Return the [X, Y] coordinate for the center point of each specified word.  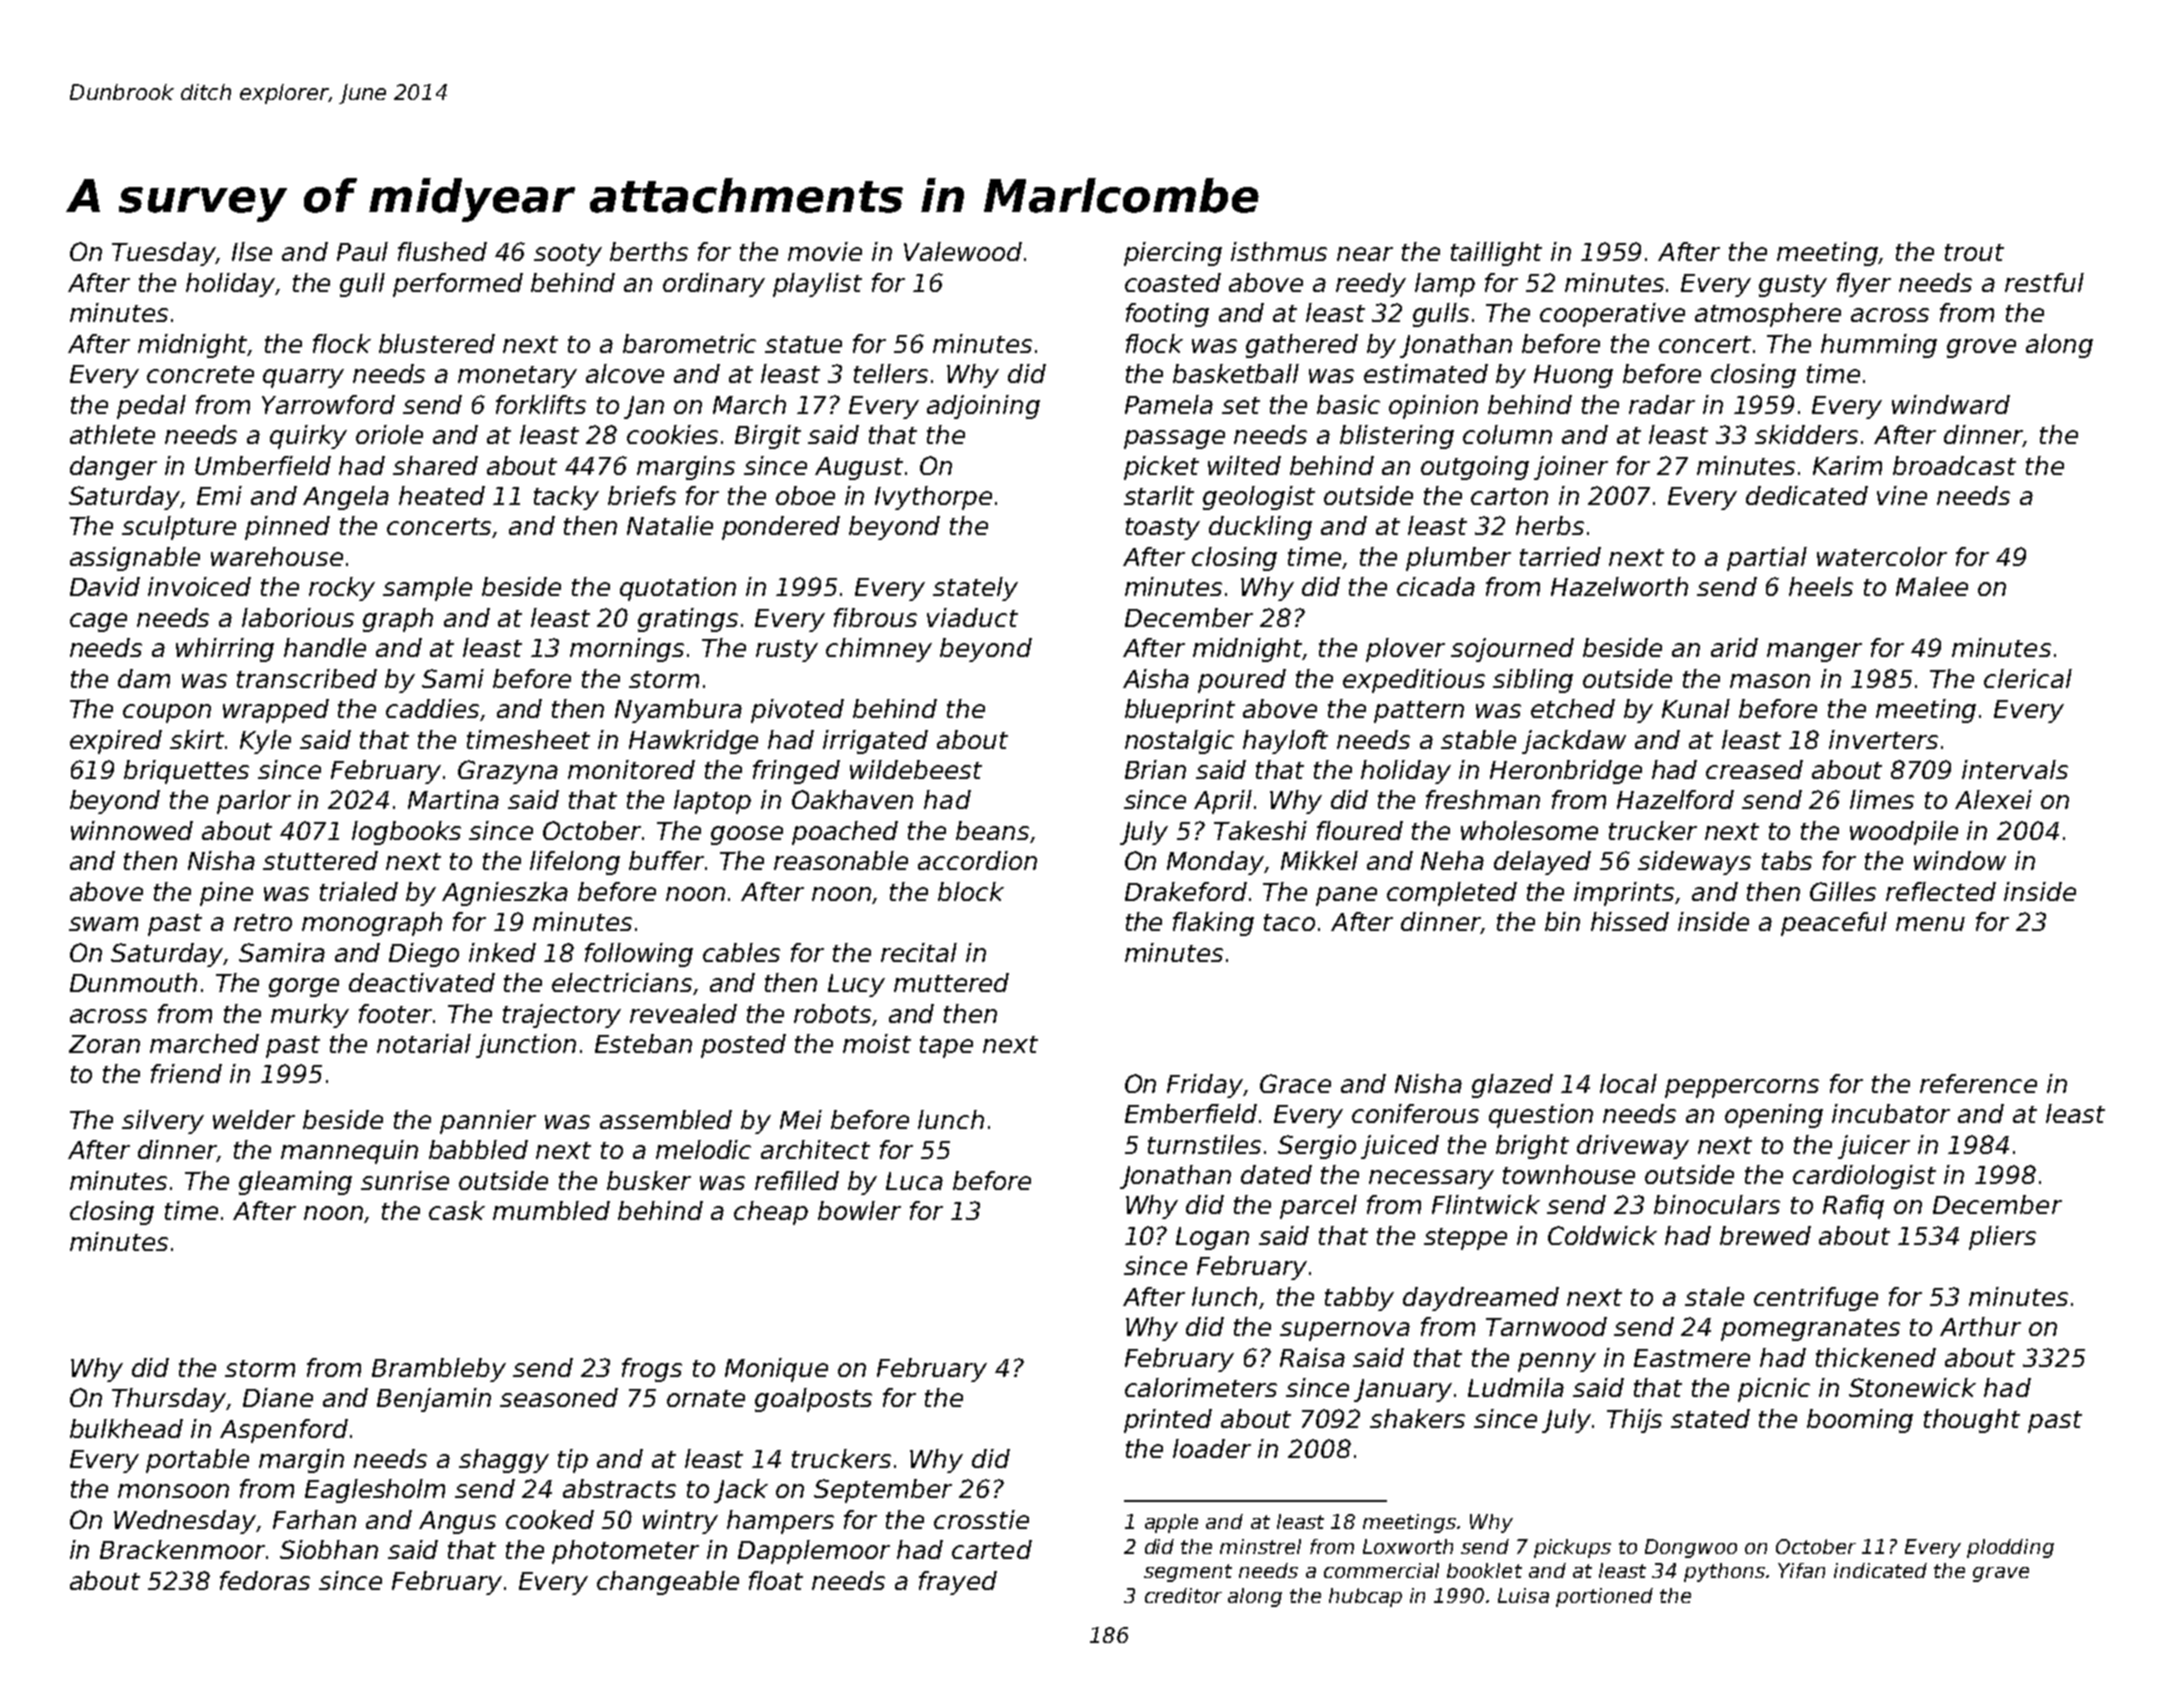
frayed [958, 1583]
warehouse [277, 556]
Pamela [1169, 404]
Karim [1847, 465]
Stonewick [1912, 1387]
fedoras [265, 1580]
